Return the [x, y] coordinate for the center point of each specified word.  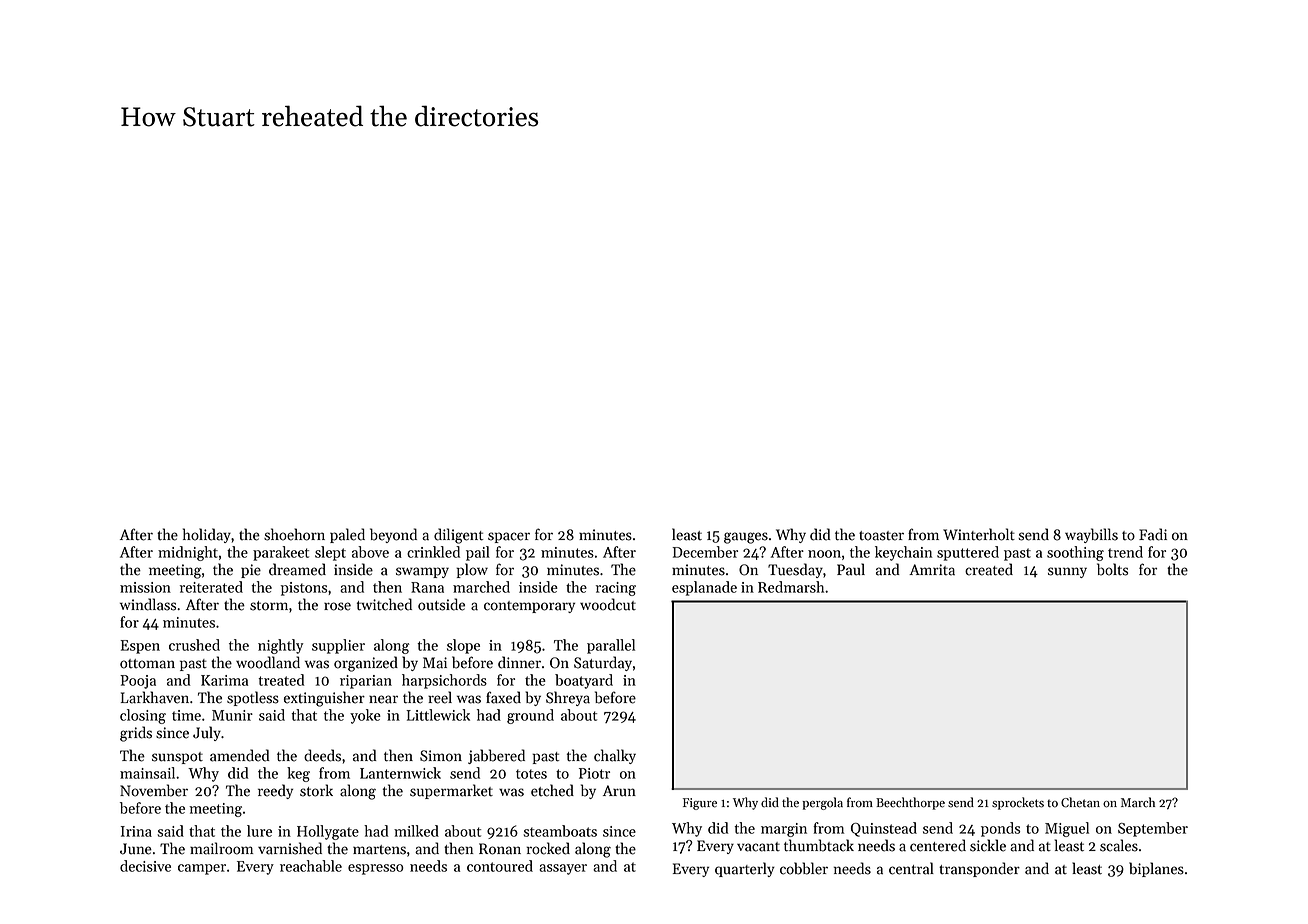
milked [416, 831]
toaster [881, 536]
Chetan [1080, 802]
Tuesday [795, 570]
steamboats [560, 831]
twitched [384, 604]
